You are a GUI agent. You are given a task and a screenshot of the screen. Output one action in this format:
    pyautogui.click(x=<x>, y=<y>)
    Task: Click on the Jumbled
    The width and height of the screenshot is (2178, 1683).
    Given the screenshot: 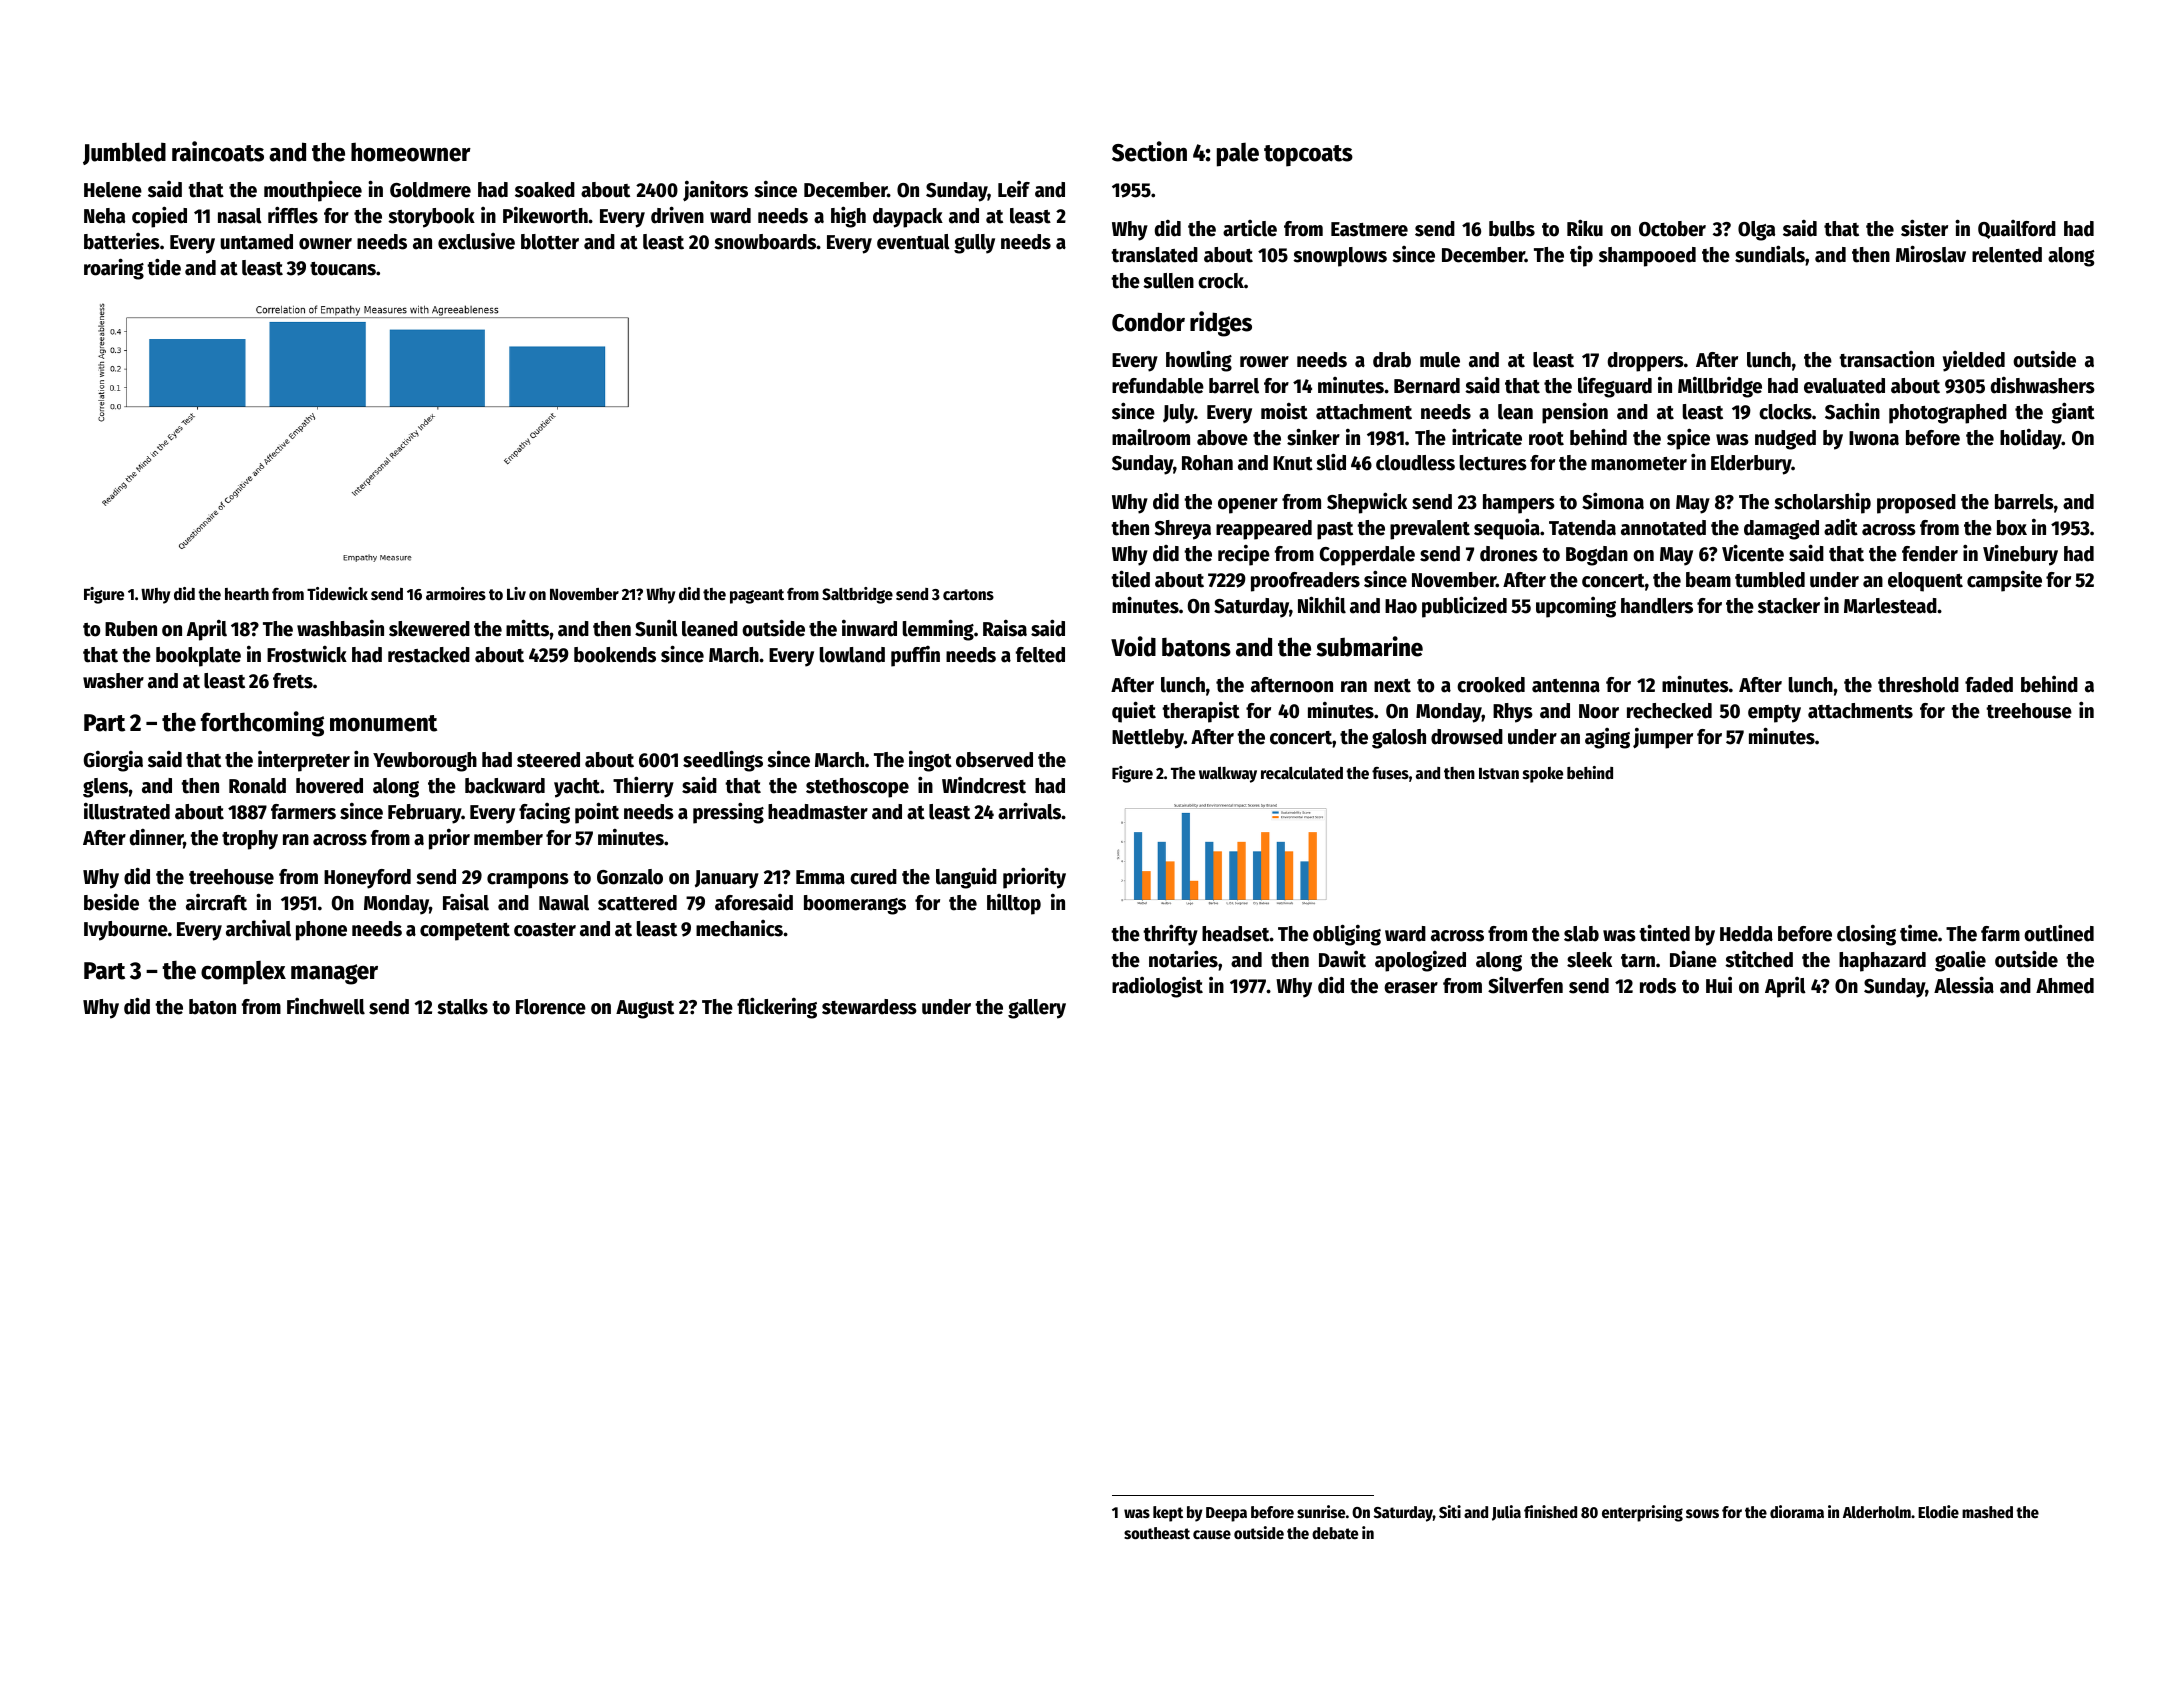 What is the action you would take?
    pyautogui.click(x=124, y=153)
